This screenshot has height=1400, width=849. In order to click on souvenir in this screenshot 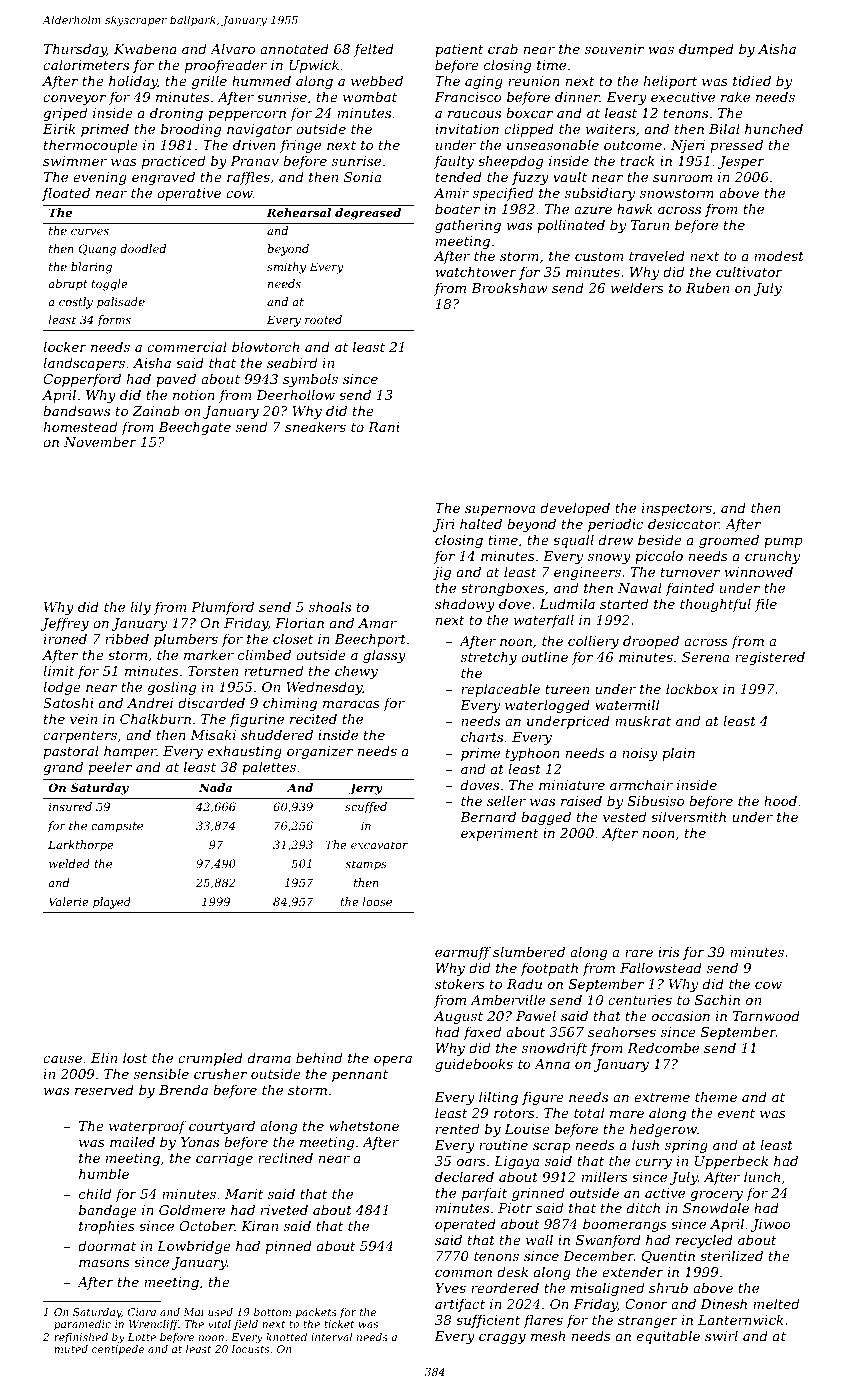, I will do `click(614, 49)`.
